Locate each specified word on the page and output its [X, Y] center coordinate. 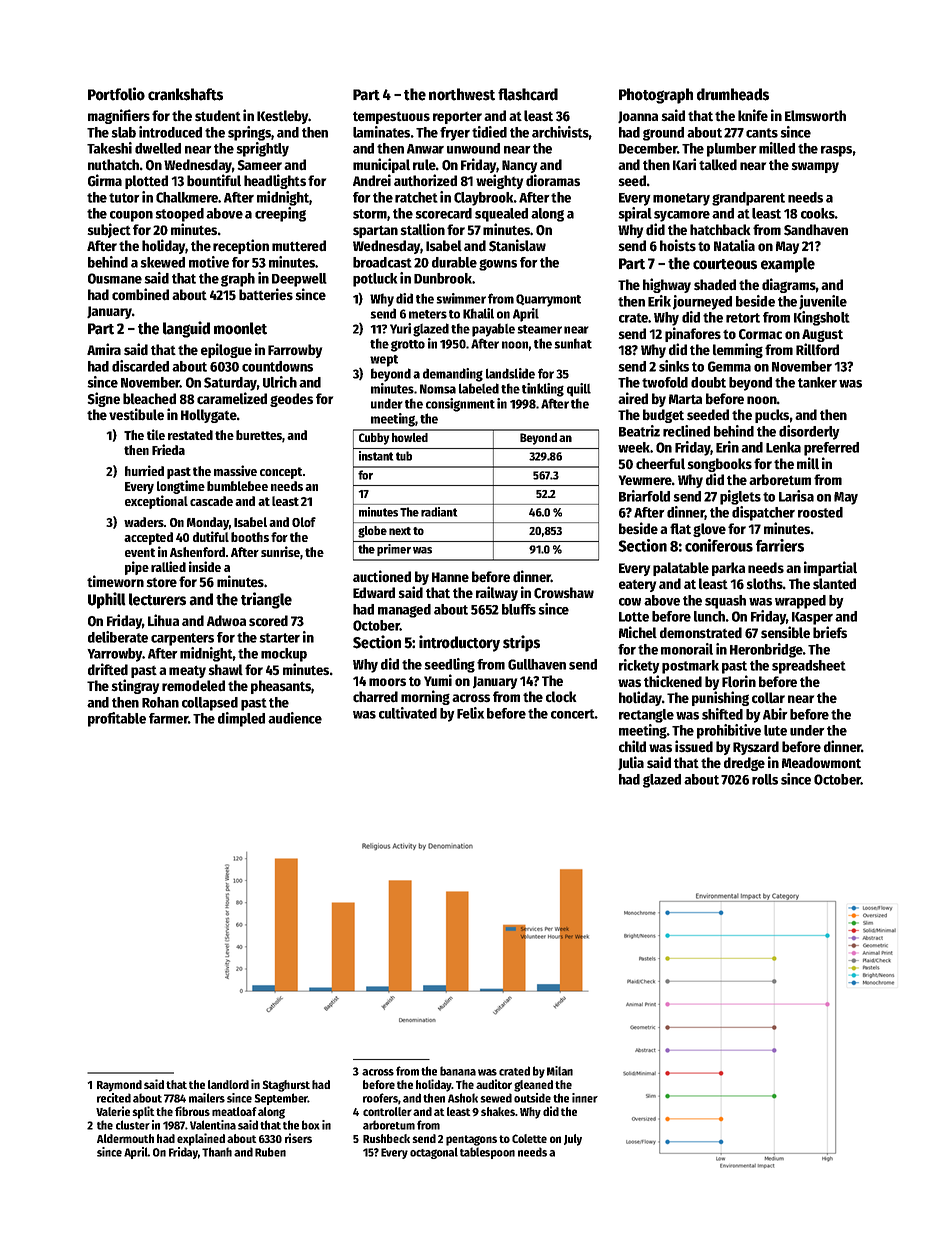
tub [404, 456]
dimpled [241, 719]
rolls [765, 779]
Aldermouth [125, 1138]
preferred [831, 449]
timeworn [115, 581]
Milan [560, 1071]
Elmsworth [815, 116]
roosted [820, 512]
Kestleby [283, 117]
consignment [460, 405]
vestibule [136, 414]
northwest [462, 94]
